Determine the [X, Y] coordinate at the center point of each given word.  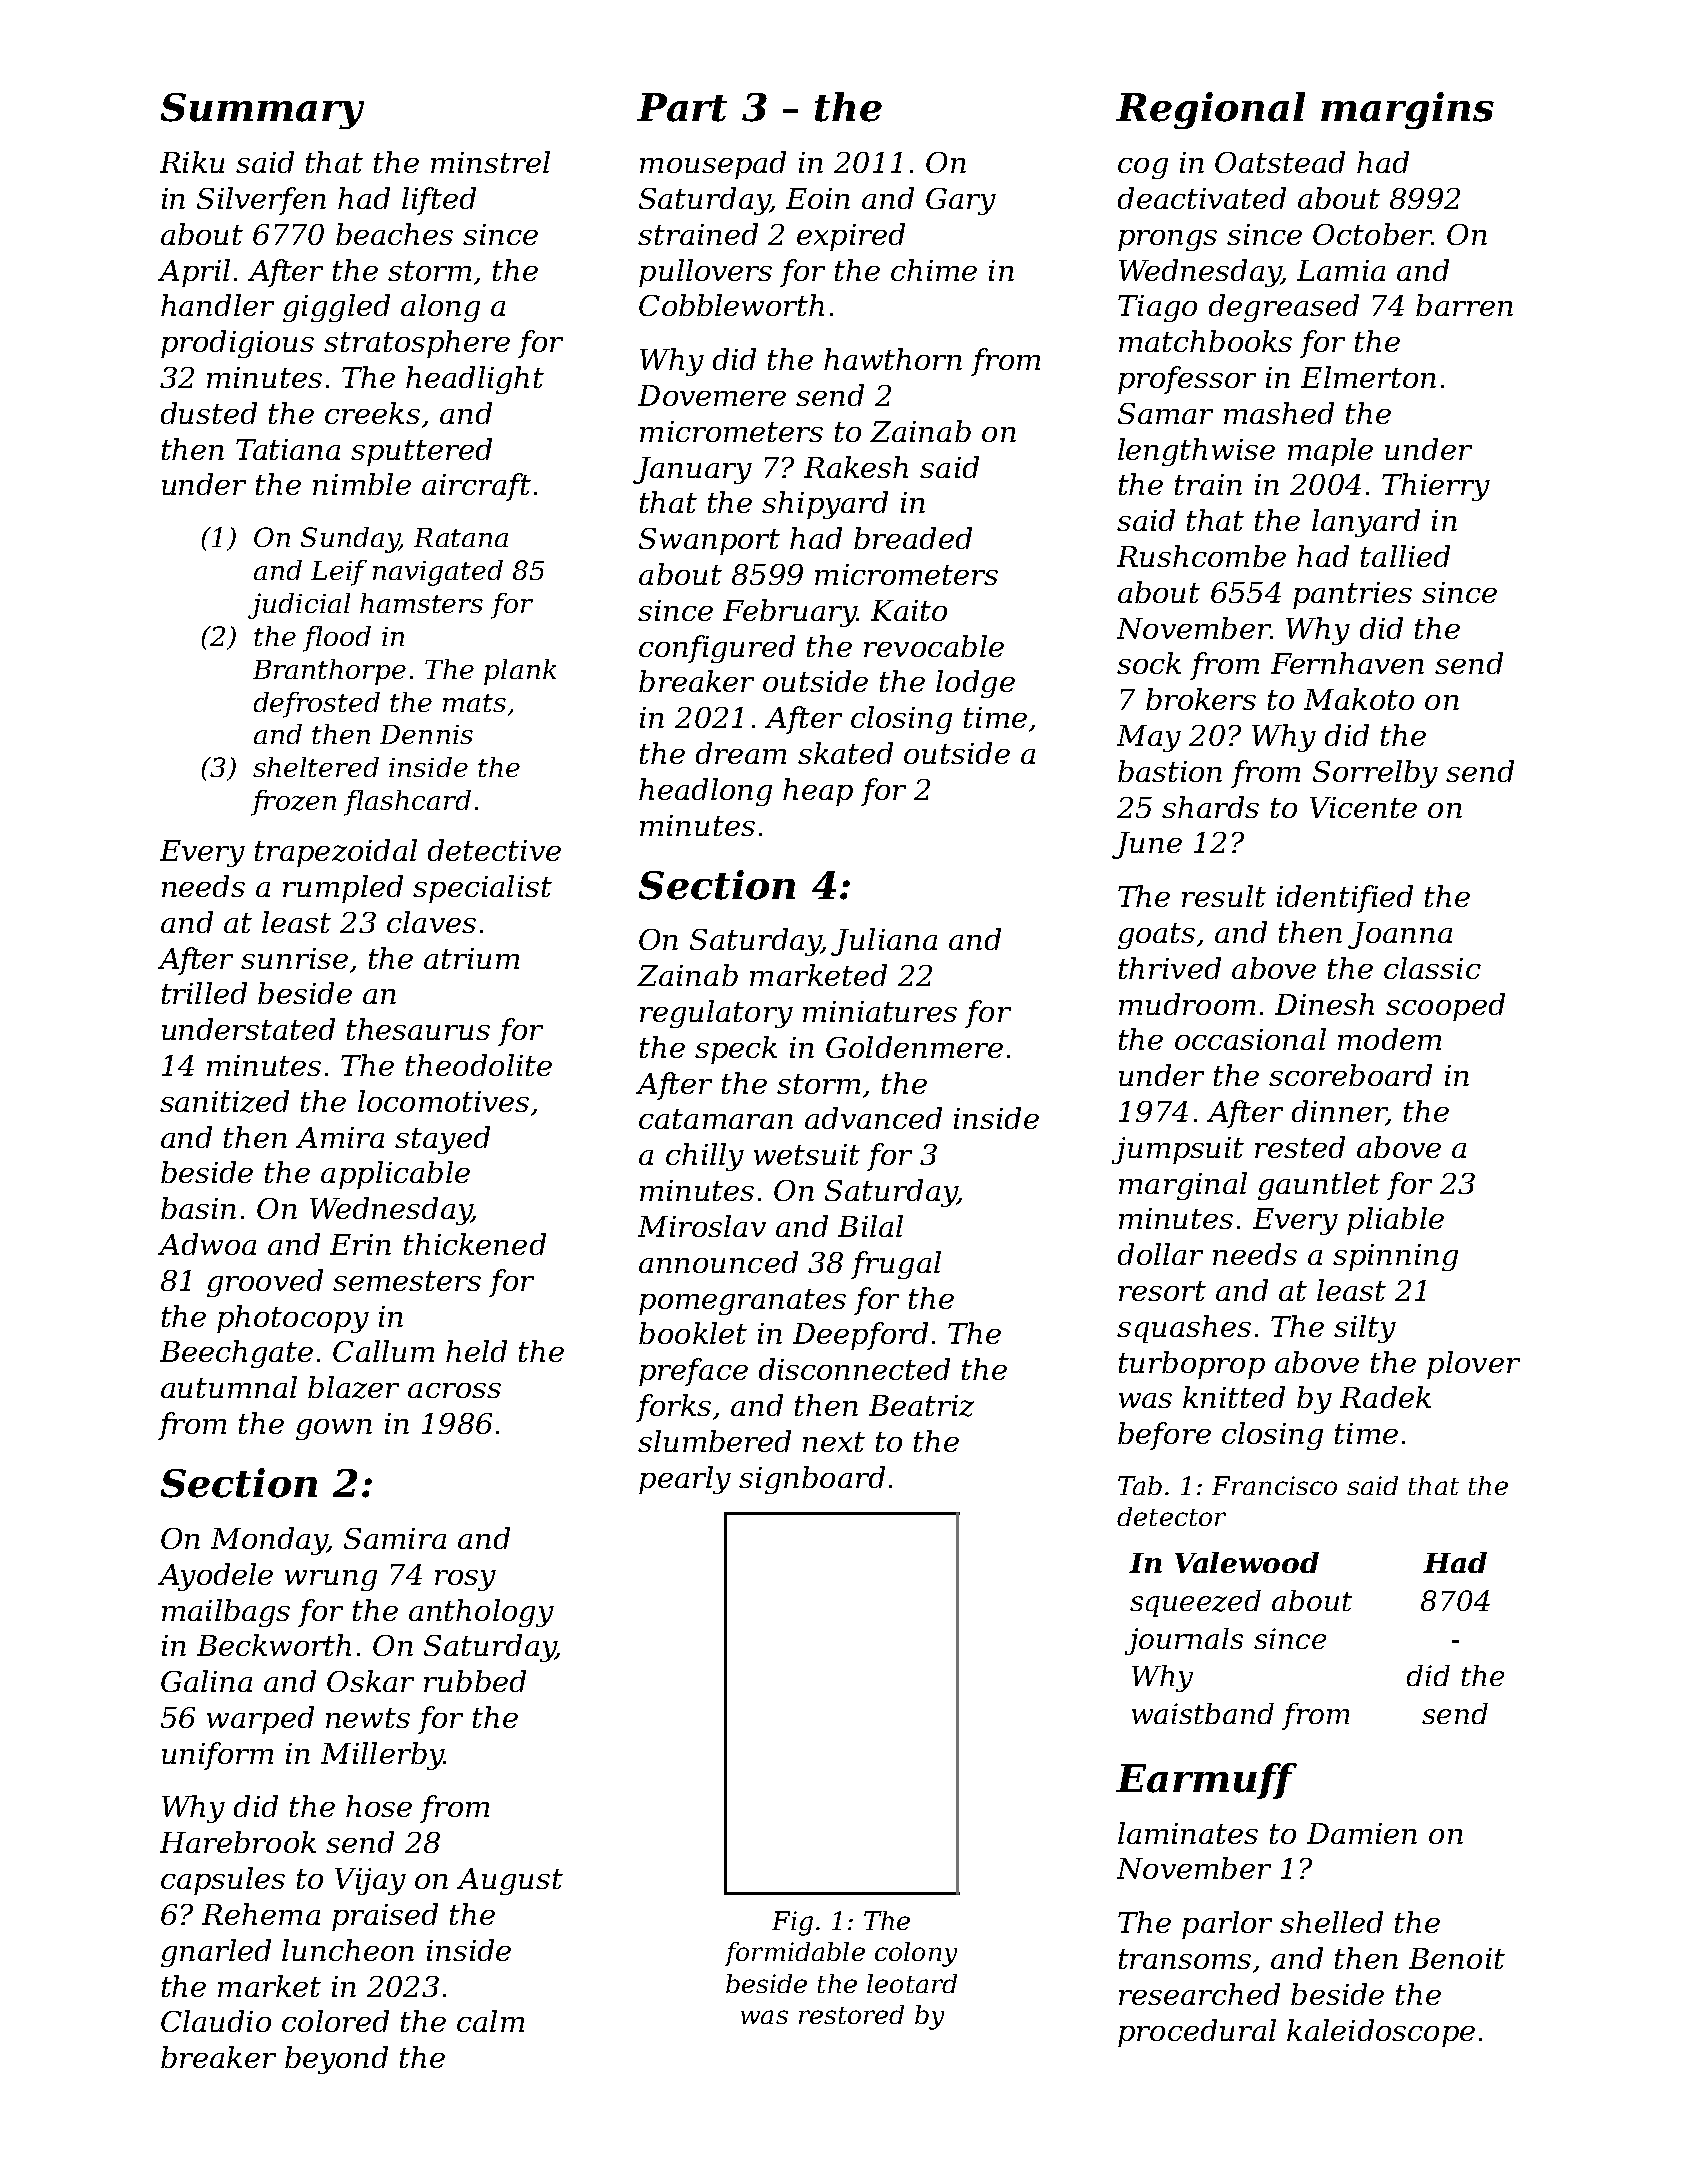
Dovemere [712, 395]
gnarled [216, 1953]
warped [260, 1720]
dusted [209, 413]
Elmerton [1368, 377]
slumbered [714, 1441]
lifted [439, 201]
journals [1184, 1641]
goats [1156, 936]
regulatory [716, 1014]
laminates [1188, 1833]
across [454, 1390]
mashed [1279, 413]
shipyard [825, 505]
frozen [293, 803]
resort [1162, 1291]
